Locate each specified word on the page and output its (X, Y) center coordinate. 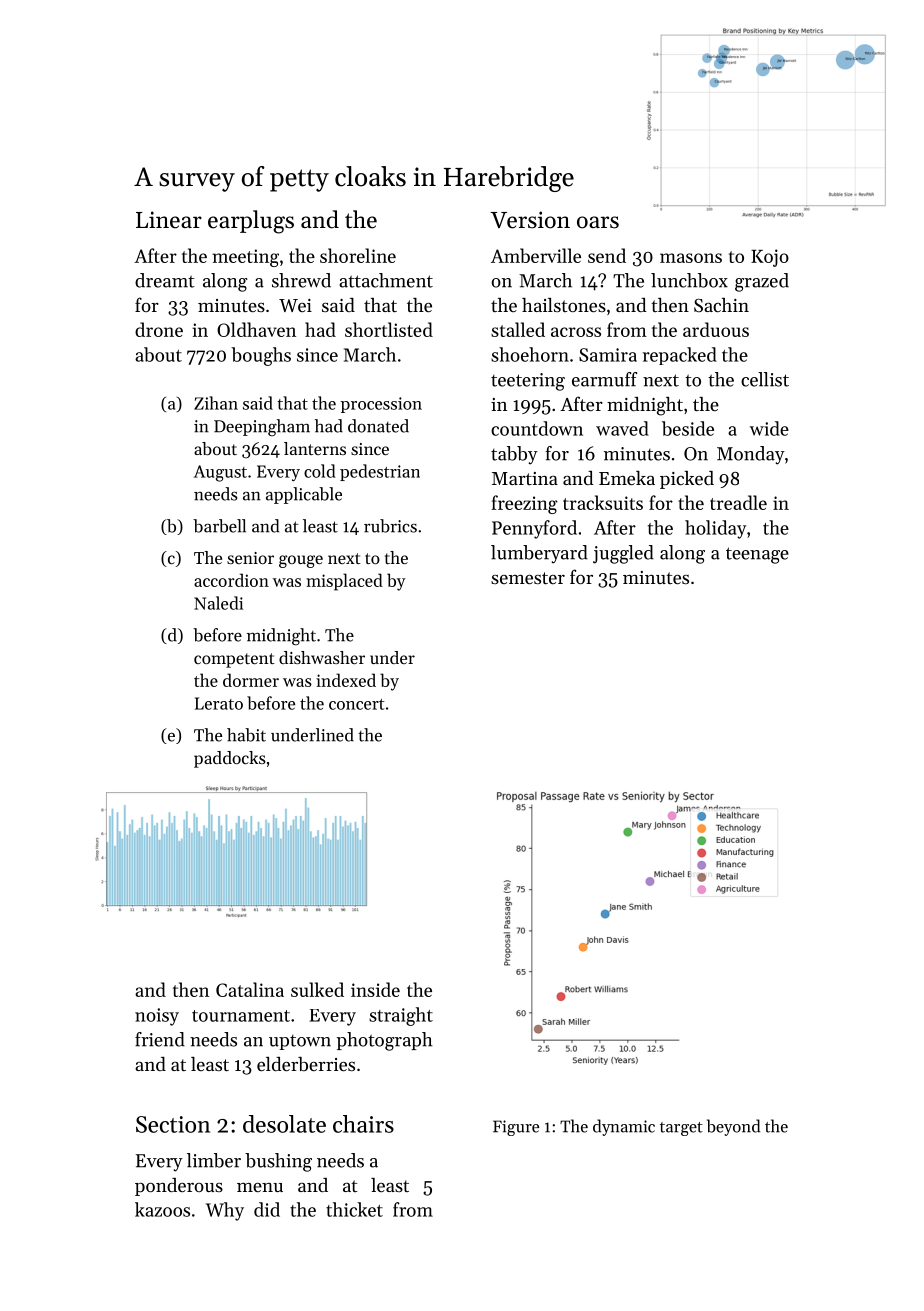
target (681, 1129)
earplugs (251, 222)
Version (530, 220)
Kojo (770, 258)
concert (357, 704)
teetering (528, 382)
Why (225, 1211)
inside (375, 989)
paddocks (230, 759)
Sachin (721, 305)
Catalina (250, 989)
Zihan (216, 403)
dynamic (624, 1127)
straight (401, 1016)
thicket (354, 1209)
